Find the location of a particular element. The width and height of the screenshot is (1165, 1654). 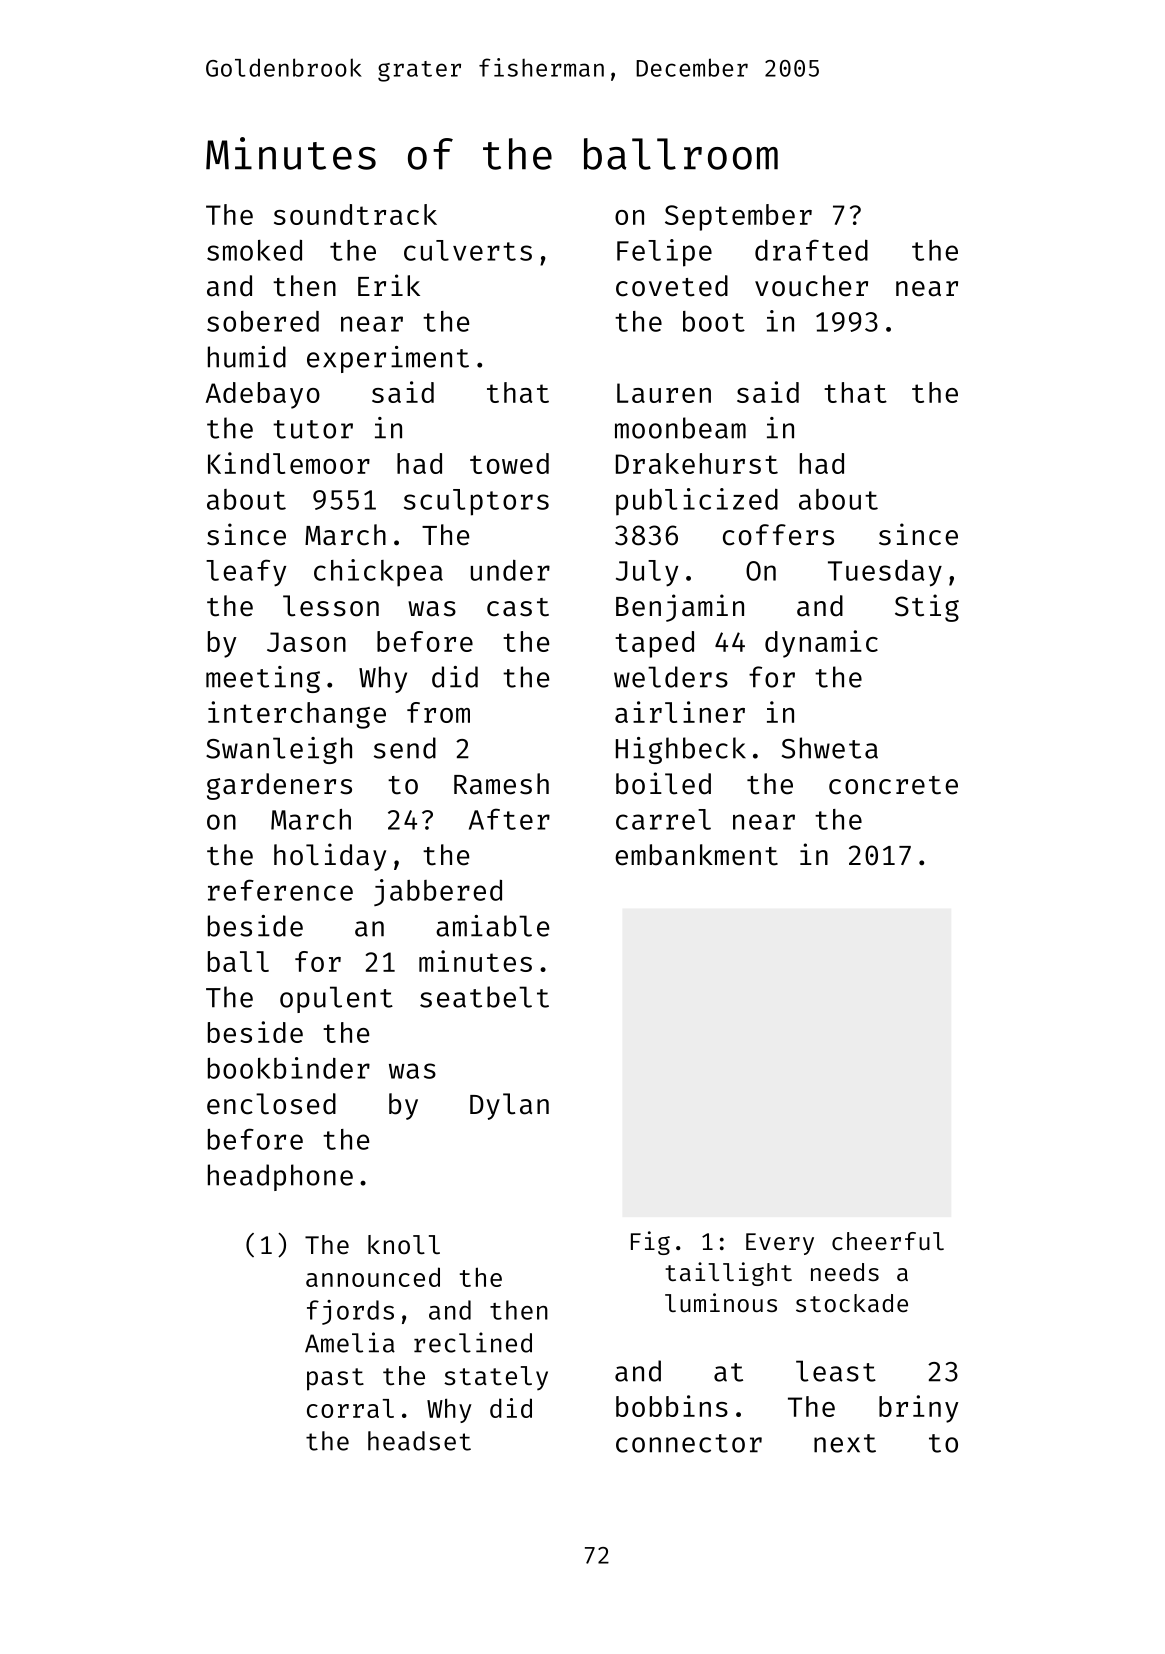

past is located at coordinates (335, 1379).
